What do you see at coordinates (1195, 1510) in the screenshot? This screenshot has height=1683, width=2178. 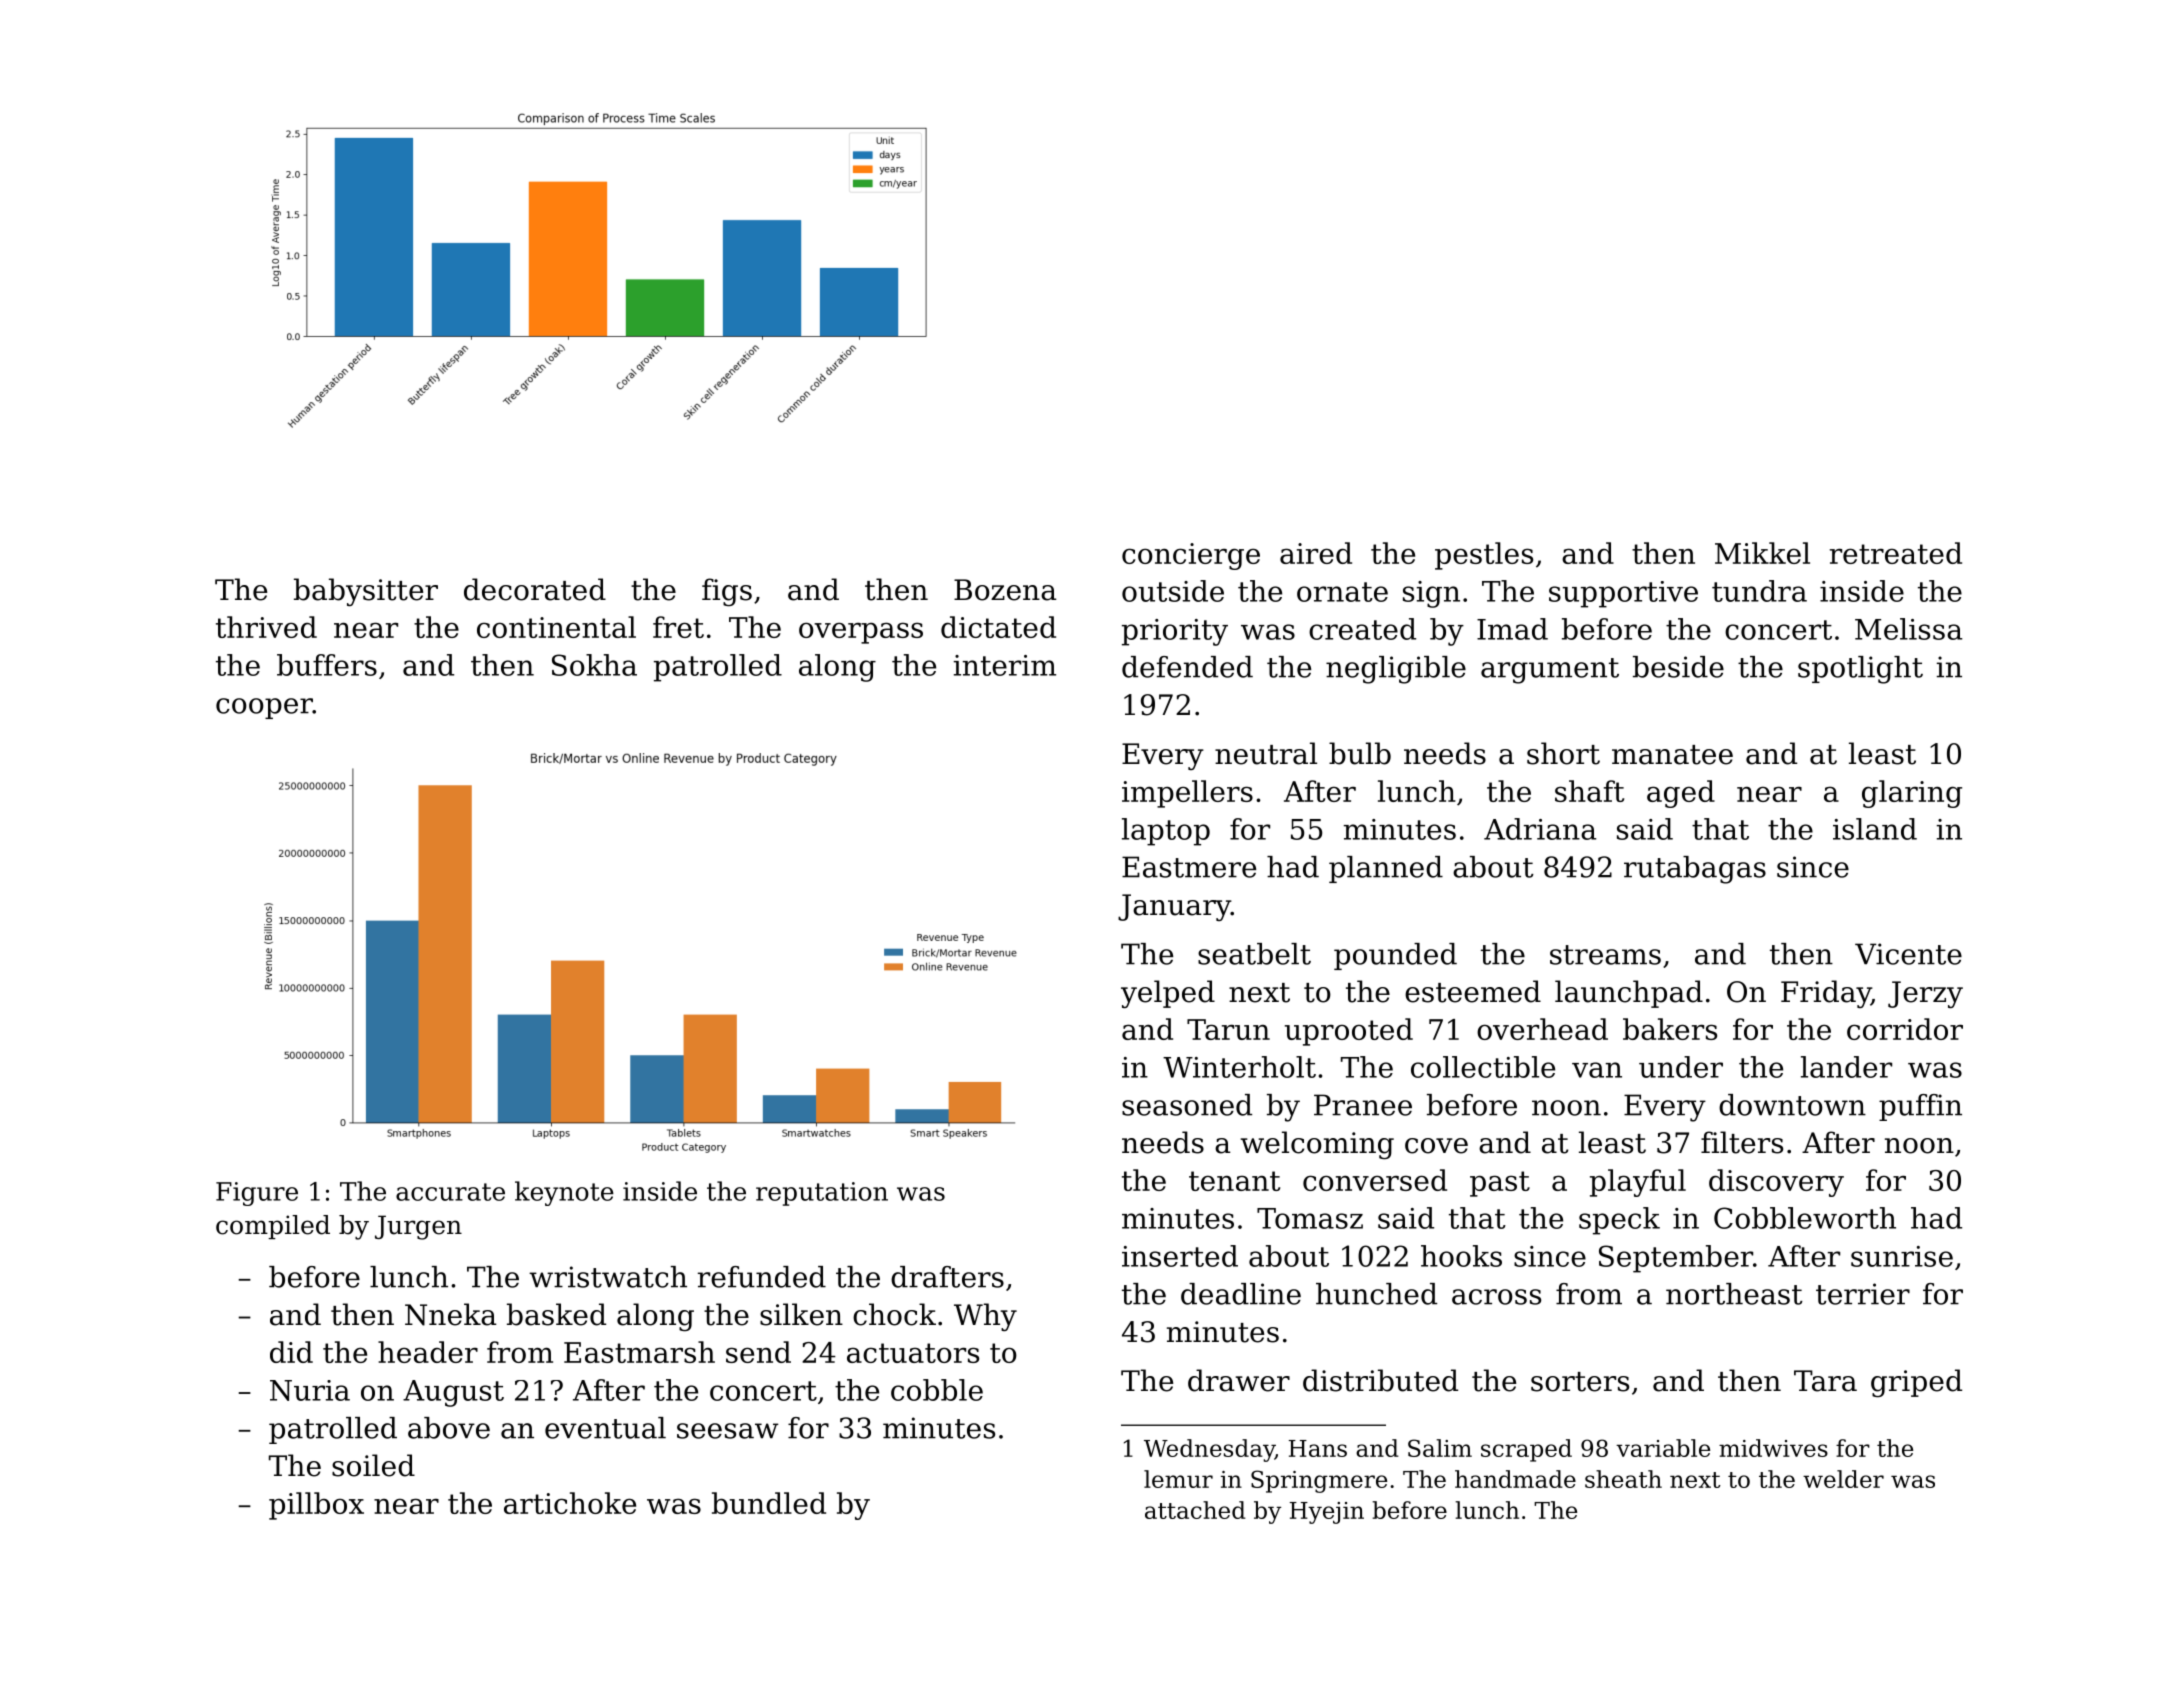 I see `attached` at bounding box center [1195, 1510].
